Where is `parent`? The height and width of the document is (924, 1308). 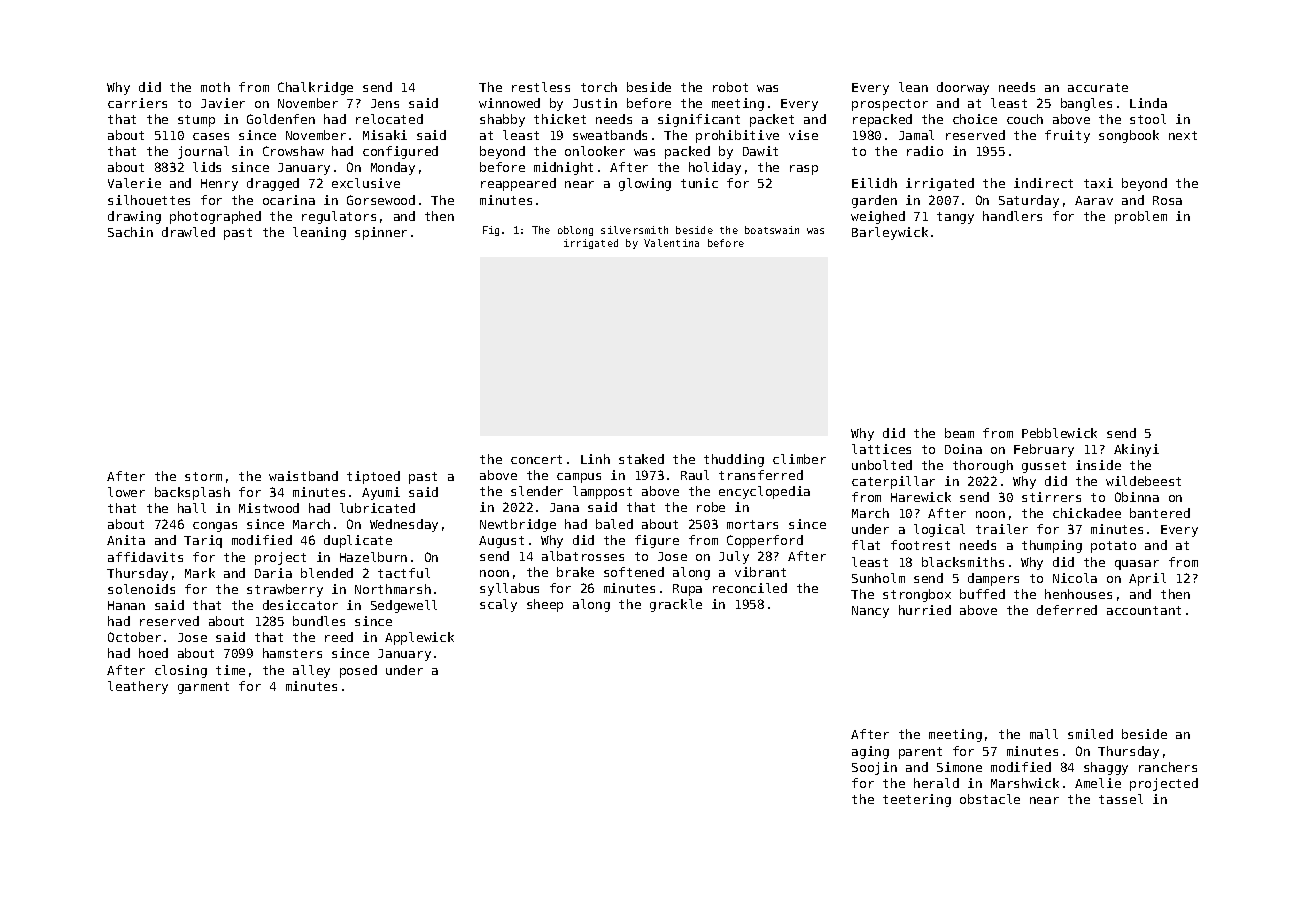
parent is located at coordinates (920, 753).
